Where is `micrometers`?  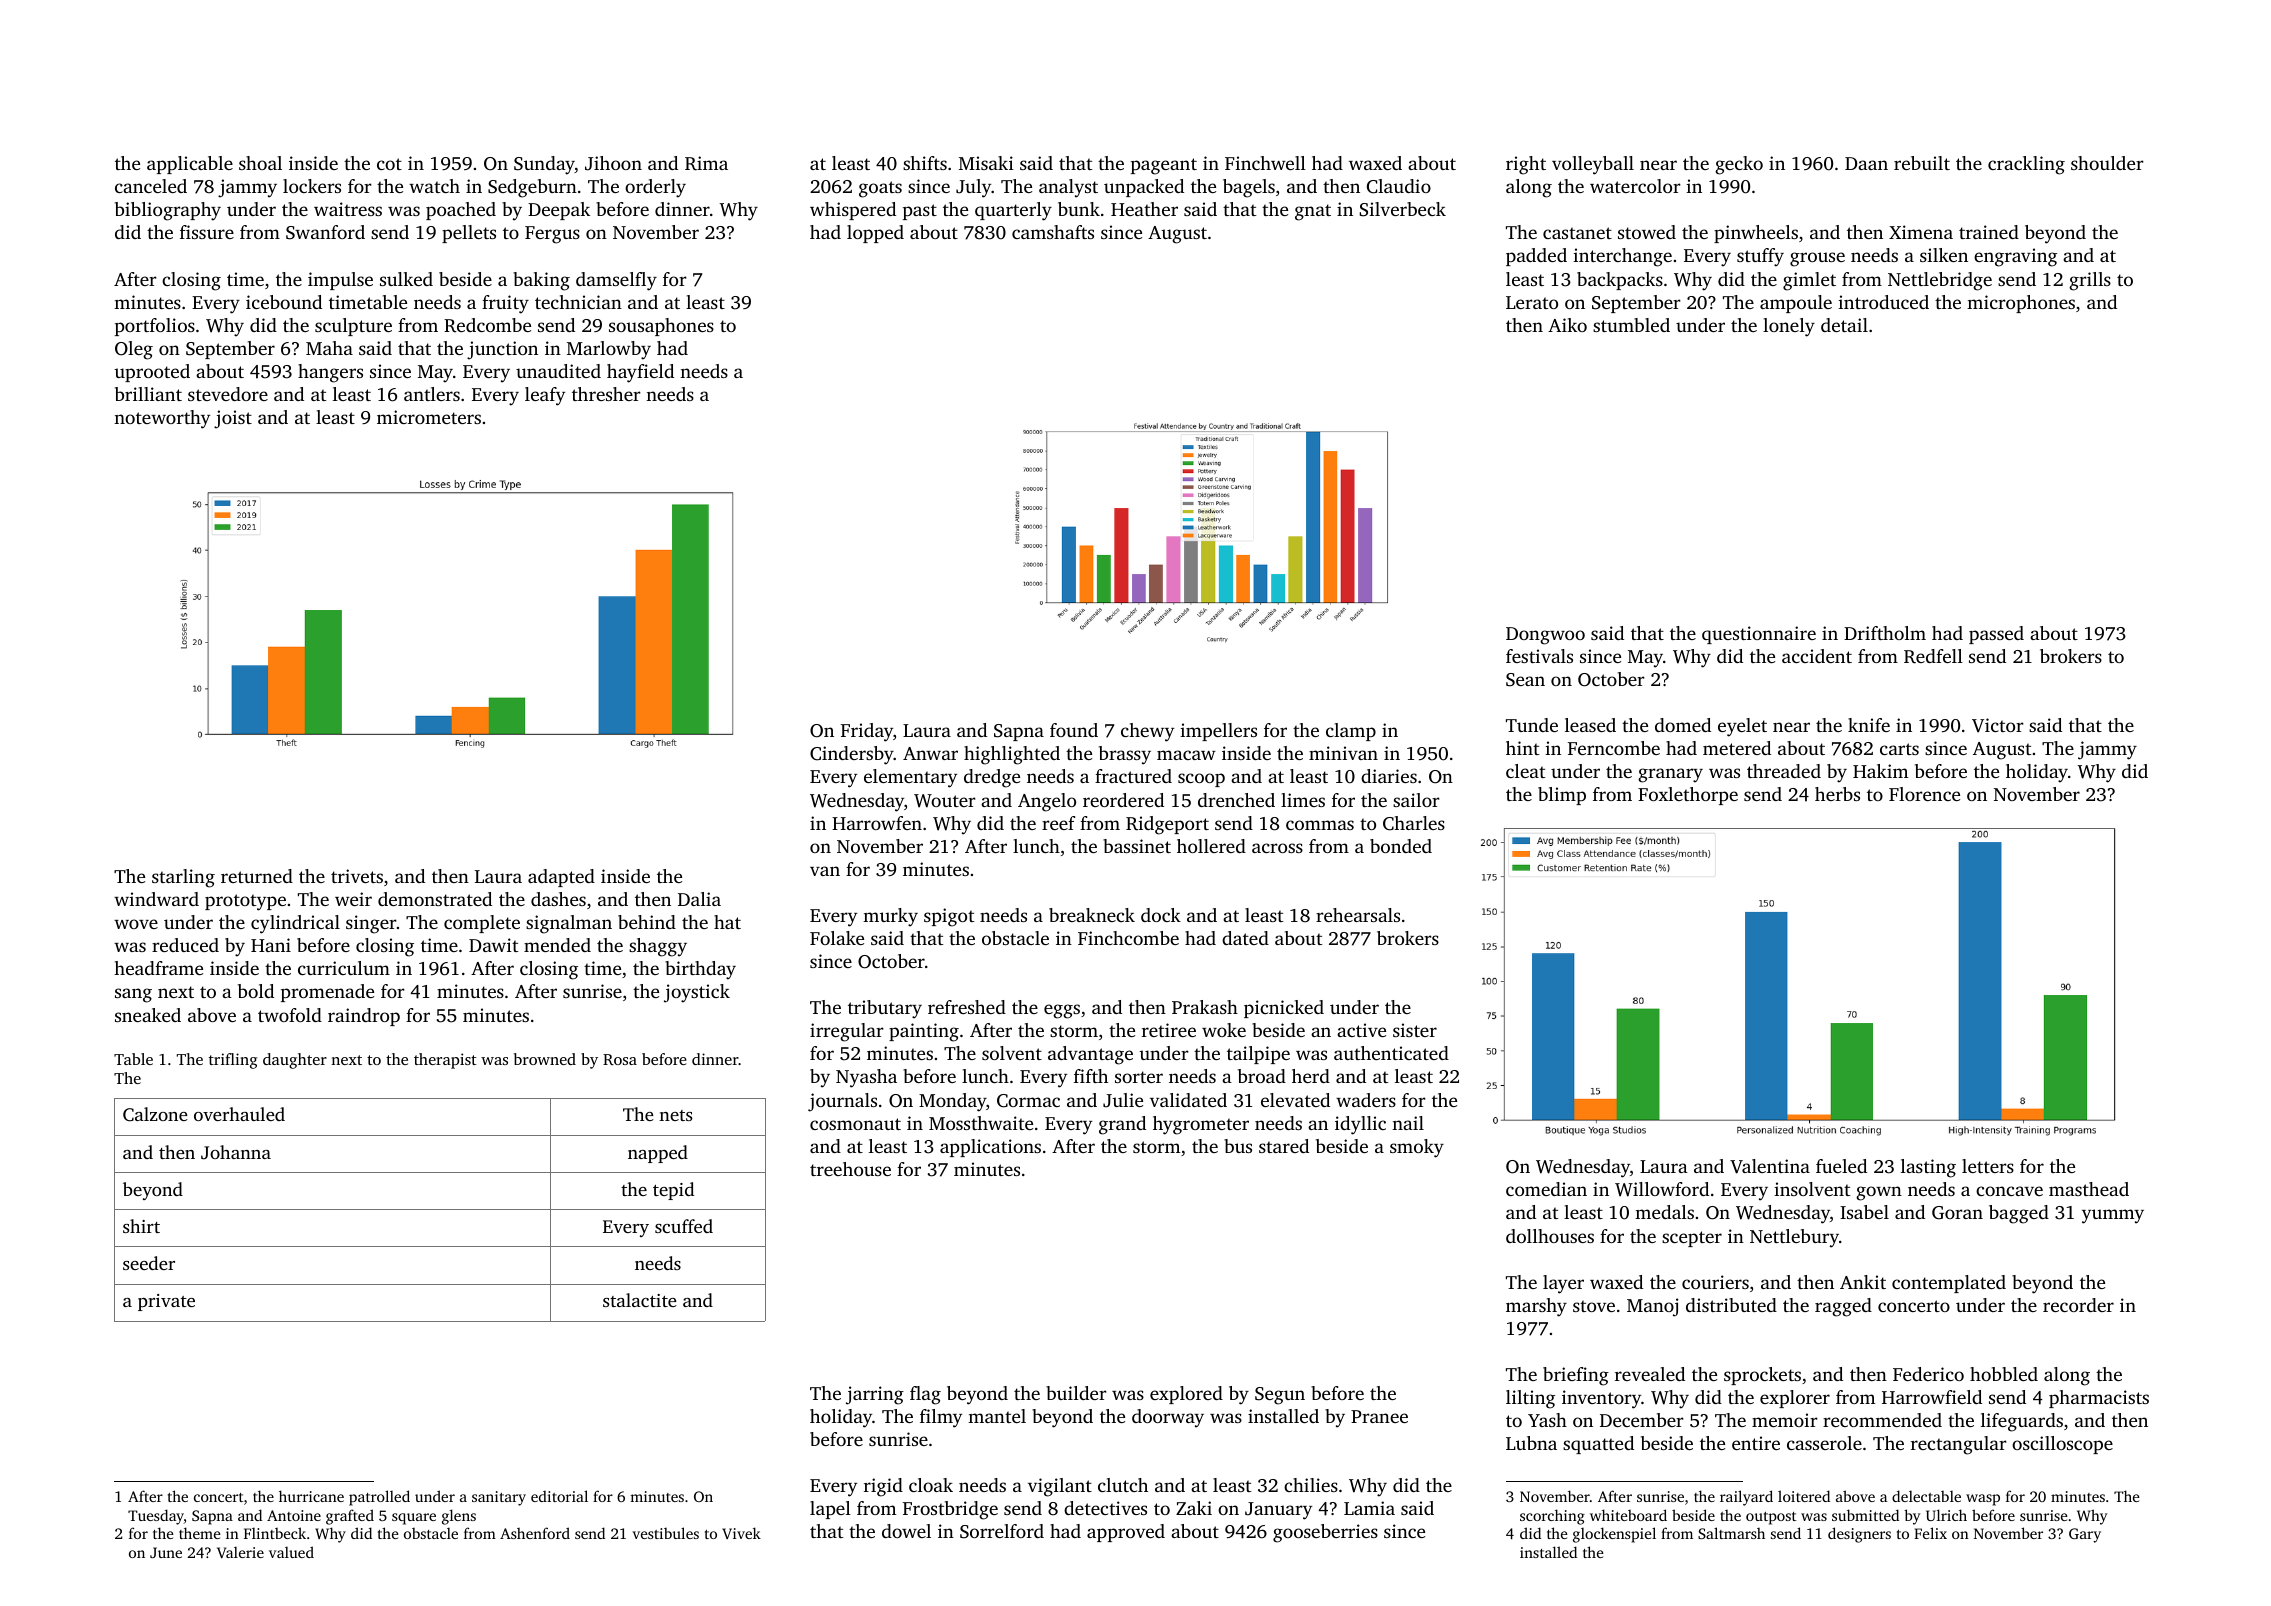
micrometers is located at coordinates (429, 417).
